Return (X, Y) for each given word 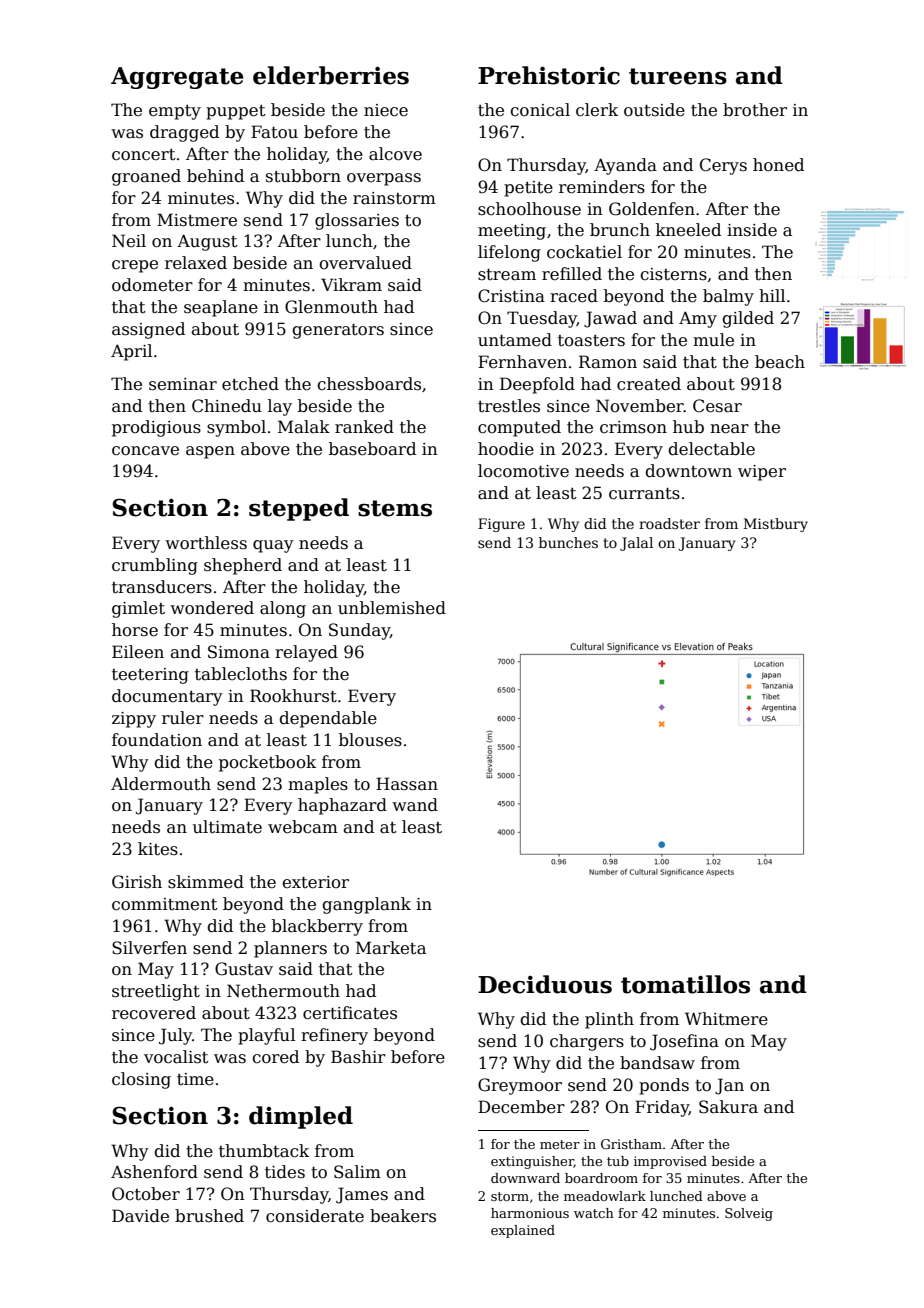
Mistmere (197, 220)
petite (528, 189)
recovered (154, 1013)
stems (395, 508)
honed (778, 165)
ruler (183, 718)
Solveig (749, 1214)
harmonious (530, 1213)
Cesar (717, 406)
